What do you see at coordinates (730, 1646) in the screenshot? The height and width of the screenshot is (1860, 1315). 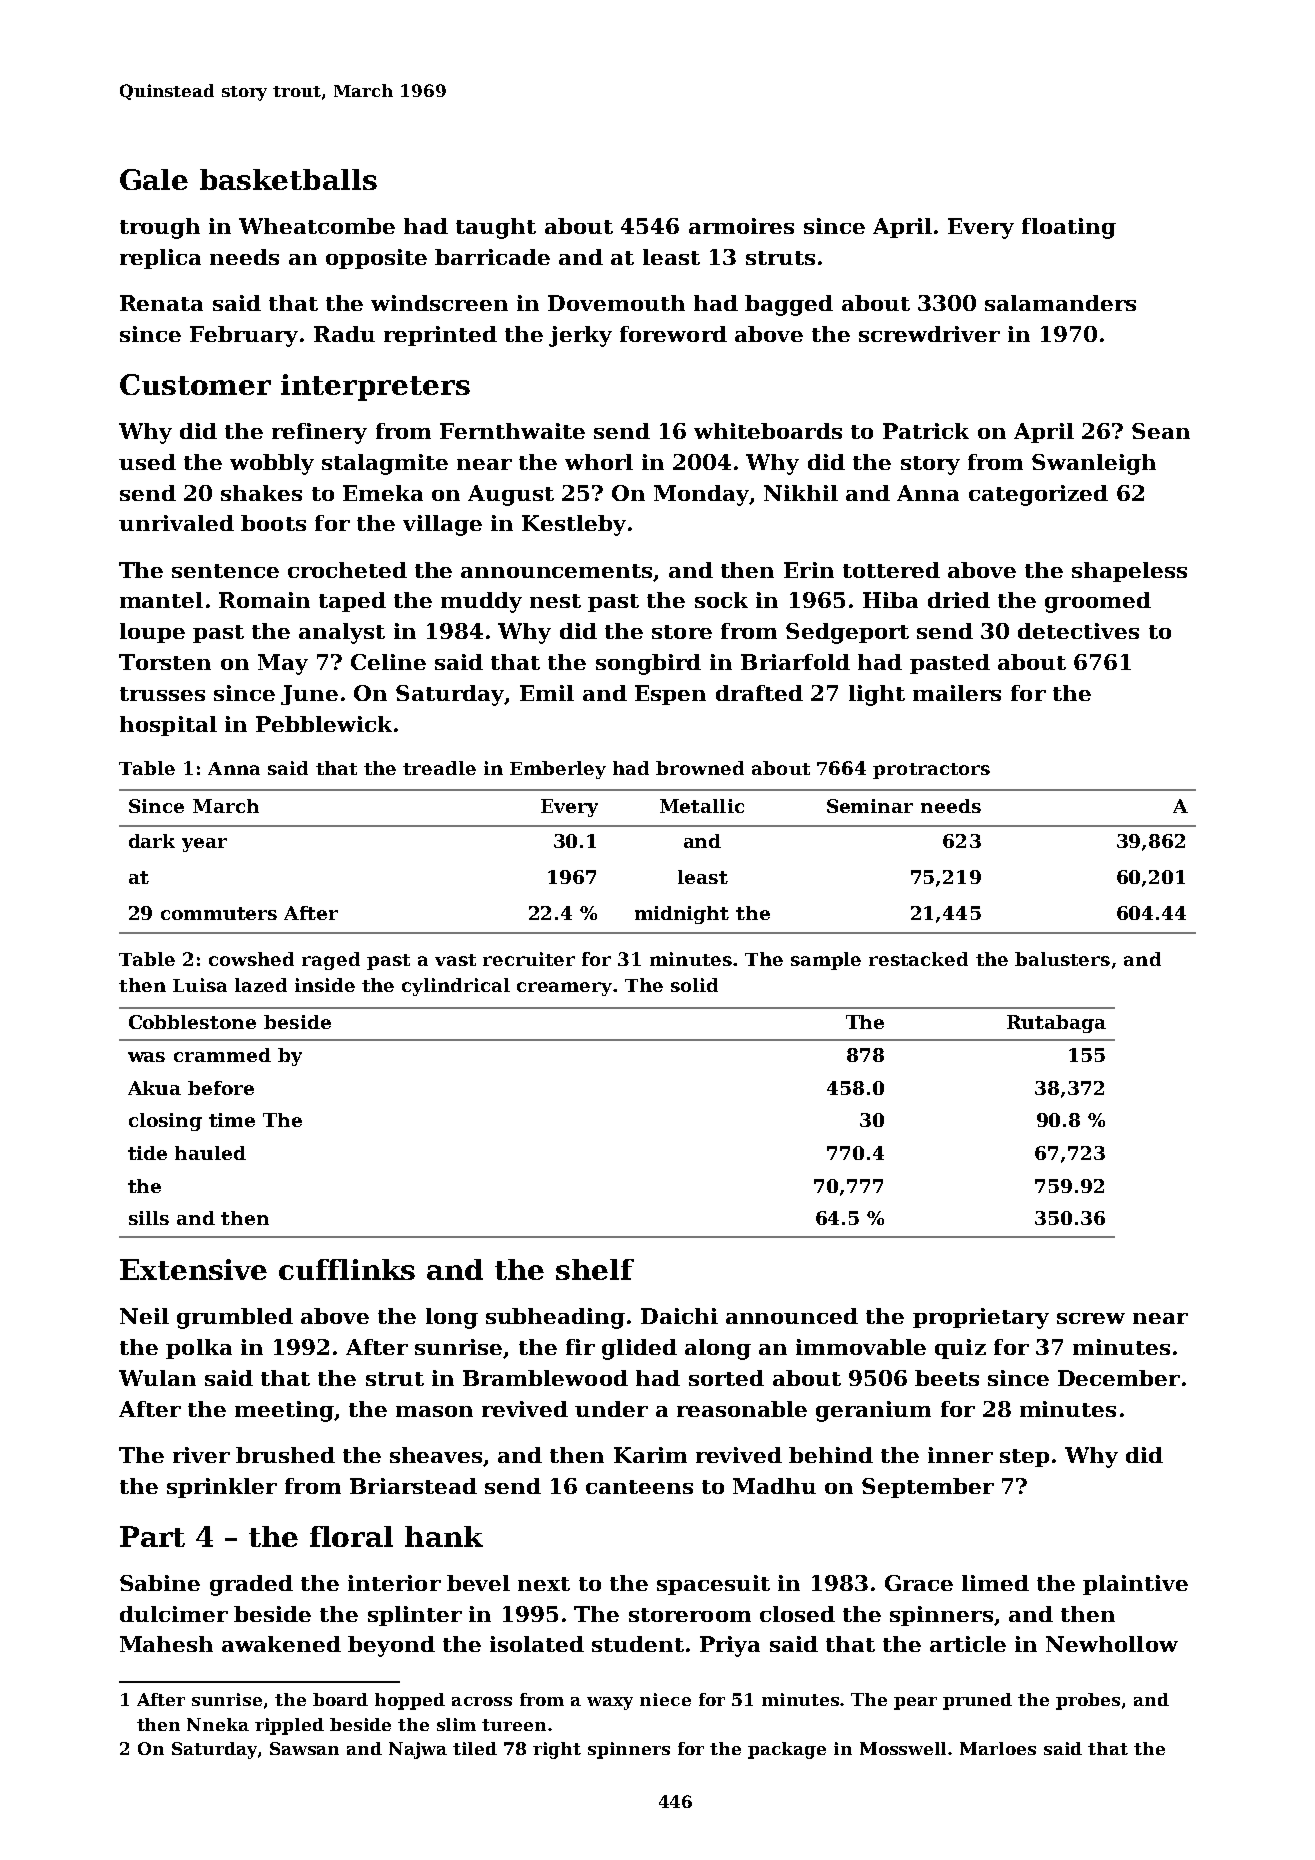 I see `Priya` at bounding box center [730, 1646].
